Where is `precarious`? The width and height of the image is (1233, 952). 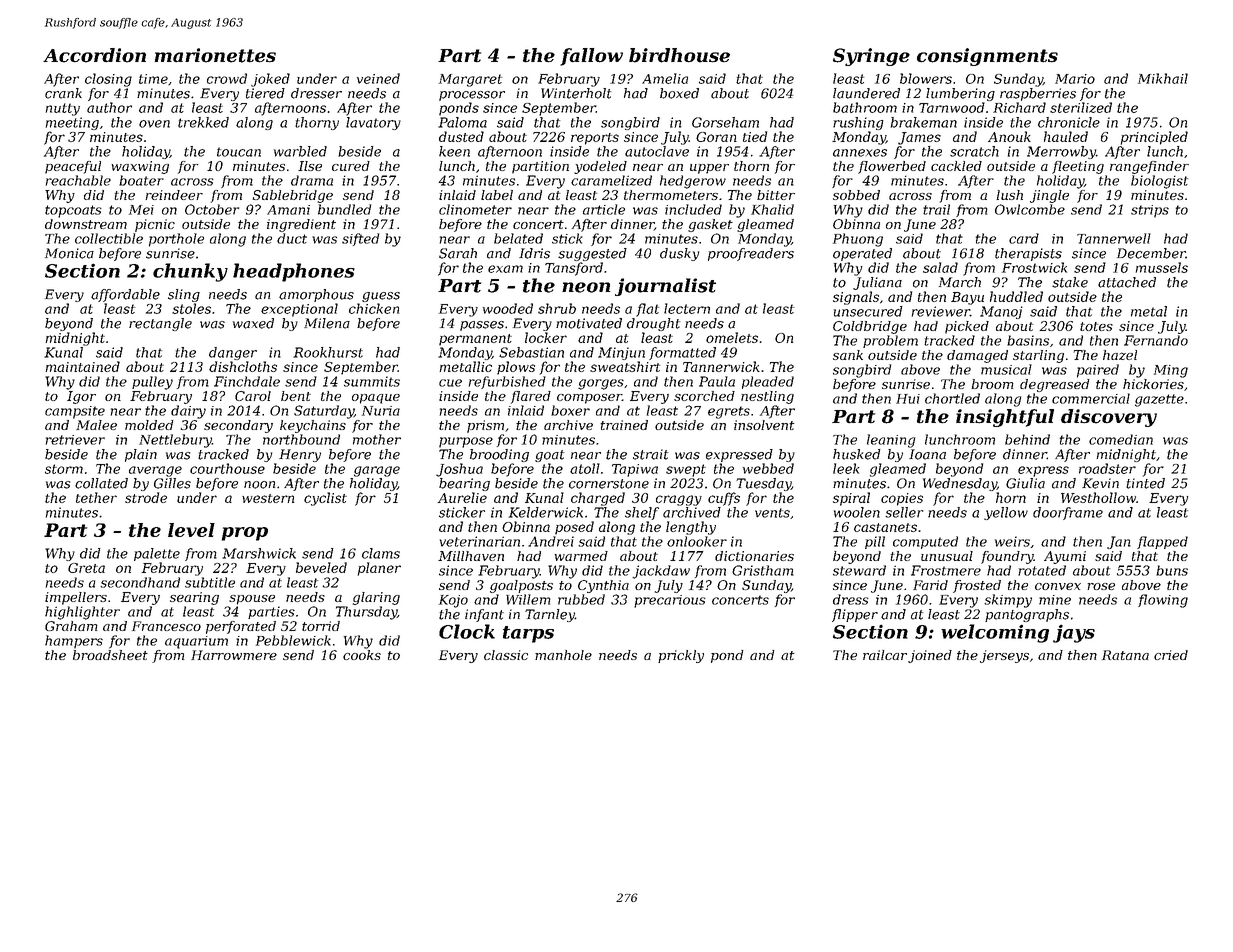 precarious is located at coordinates (670, 601).
